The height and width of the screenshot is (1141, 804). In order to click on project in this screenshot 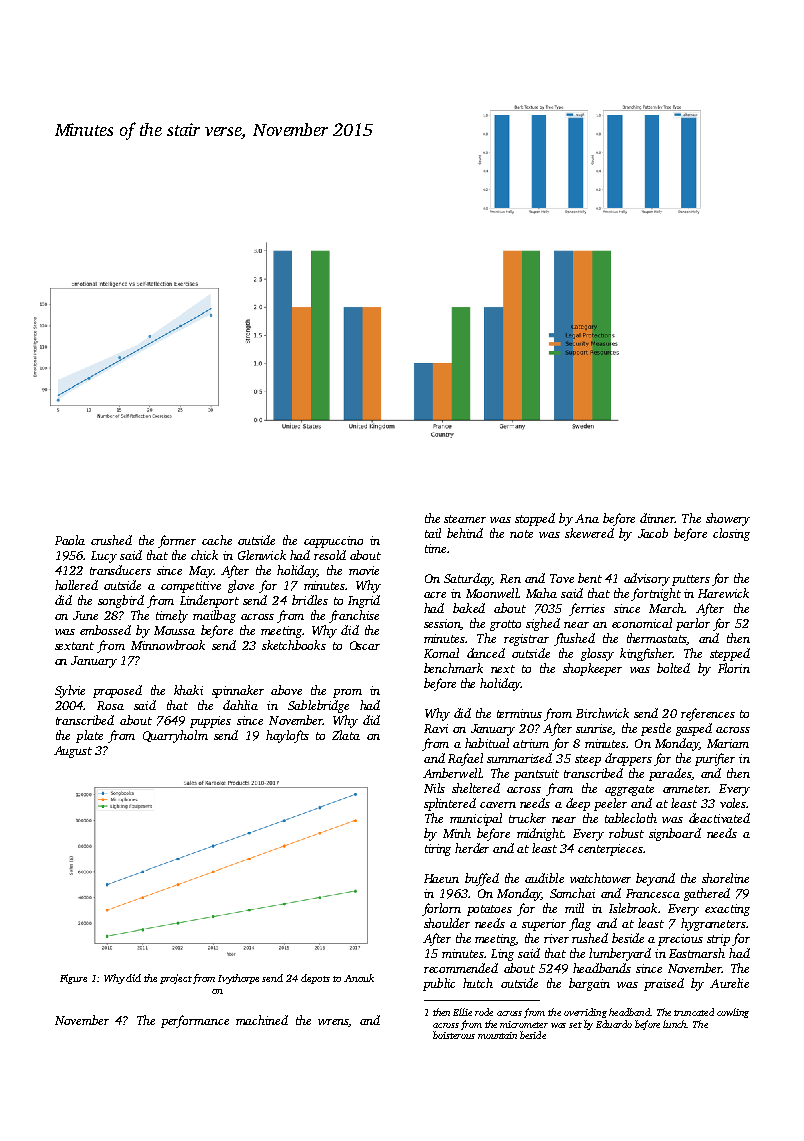, I will do `click(176, 979)`.
